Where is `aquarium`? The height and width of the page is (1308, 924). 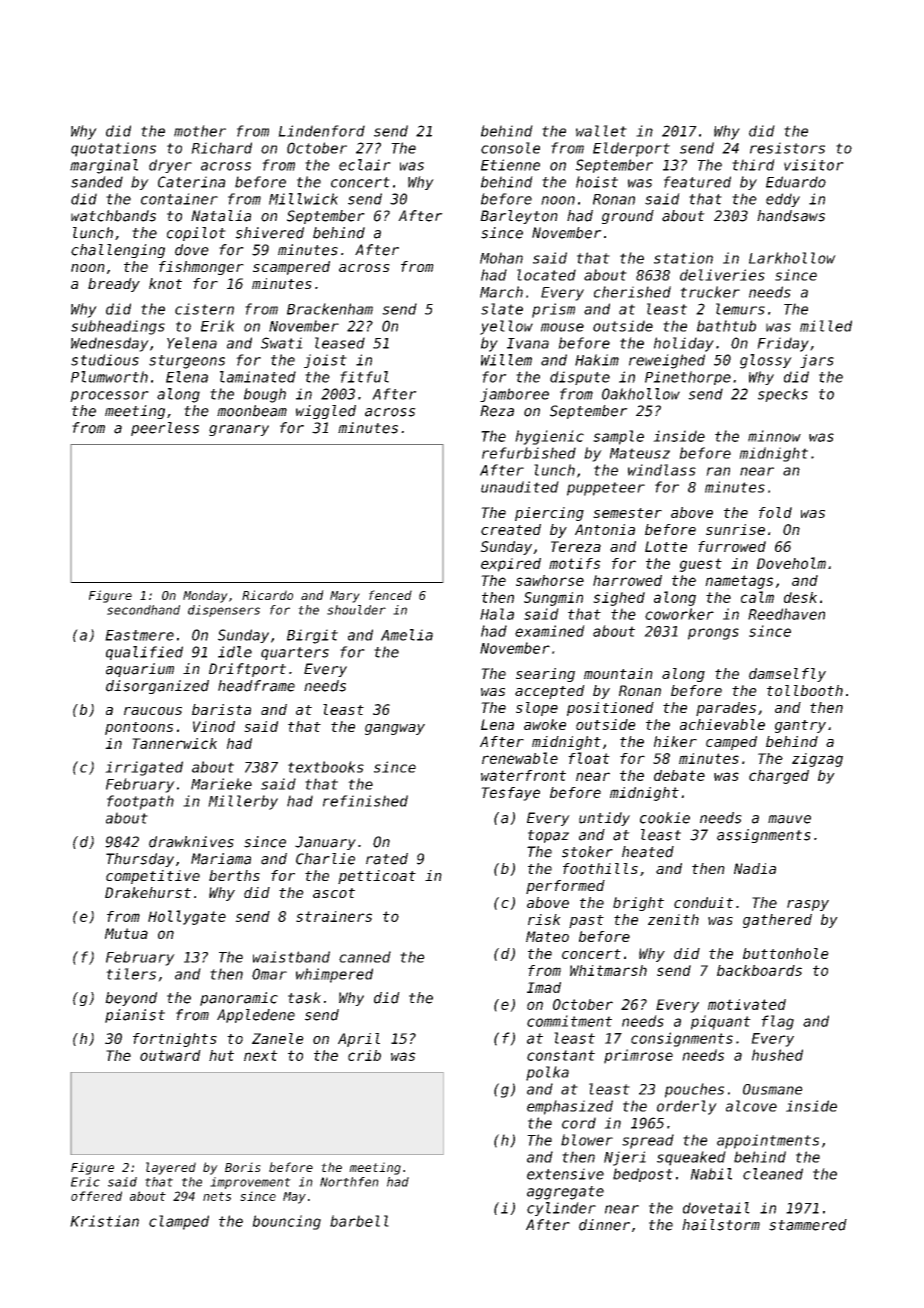
aquarium is located at coordinates (140, 670).
